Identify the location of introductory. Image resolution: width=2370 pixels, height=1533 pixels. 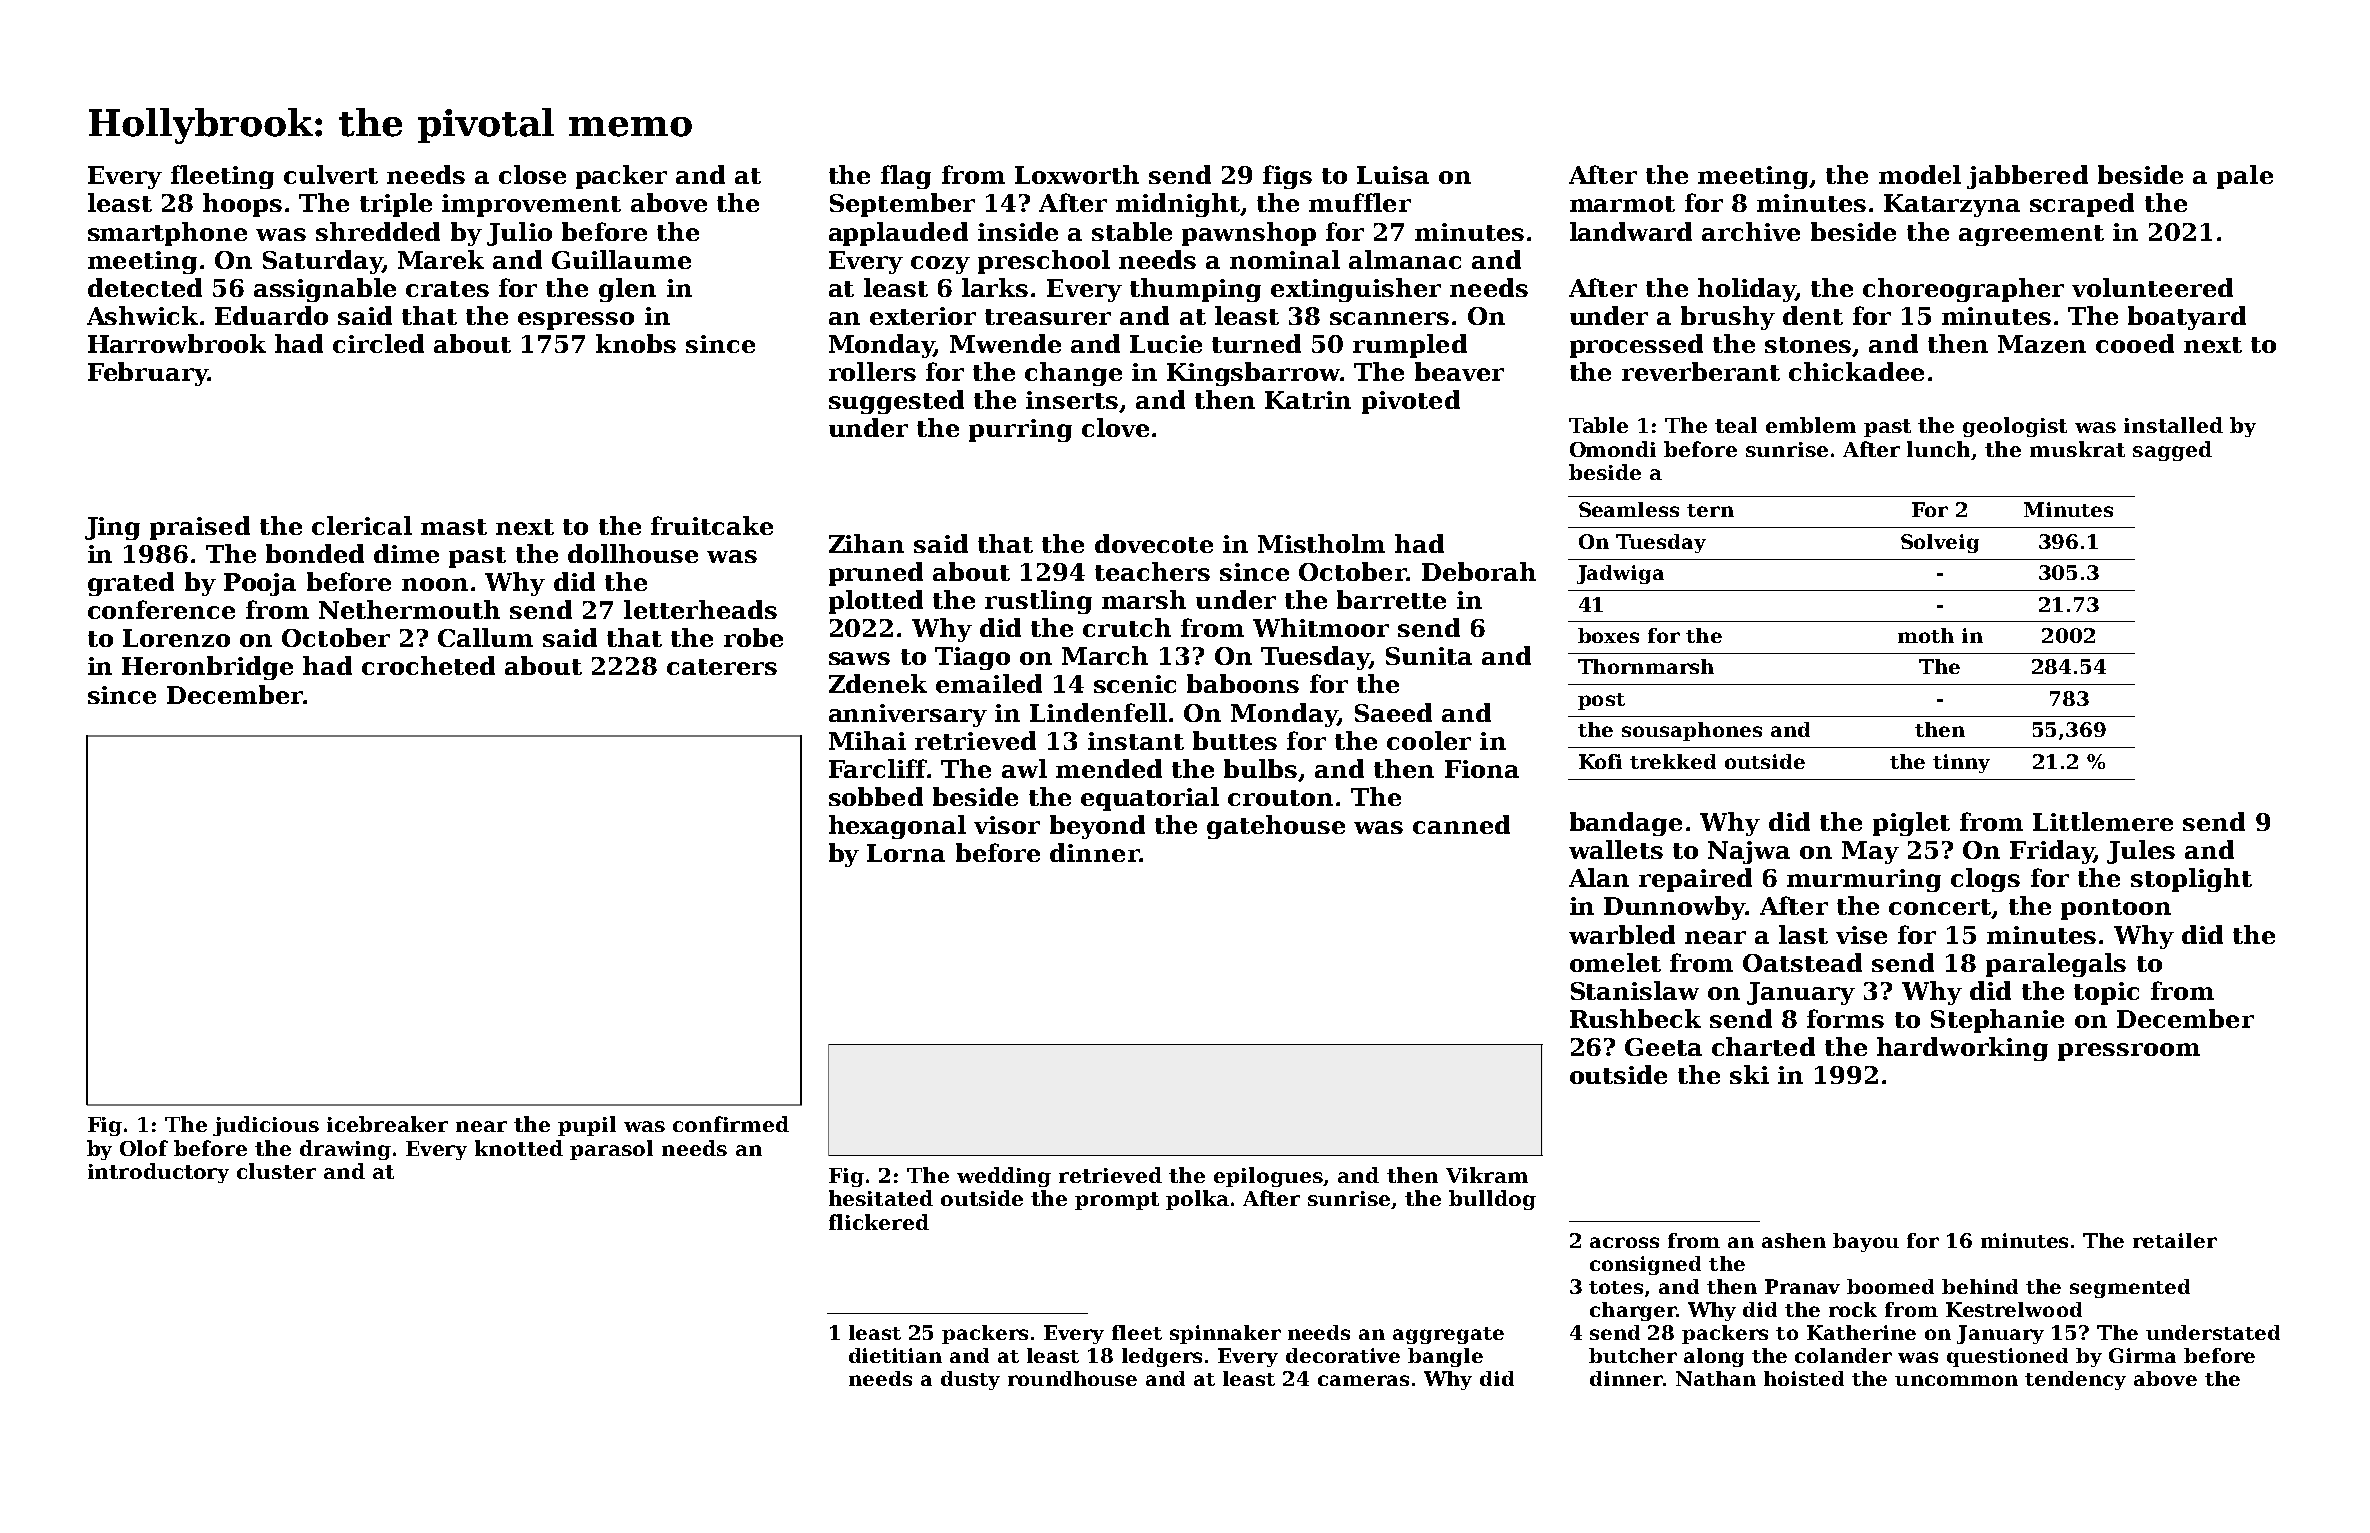
(158, 1173).
